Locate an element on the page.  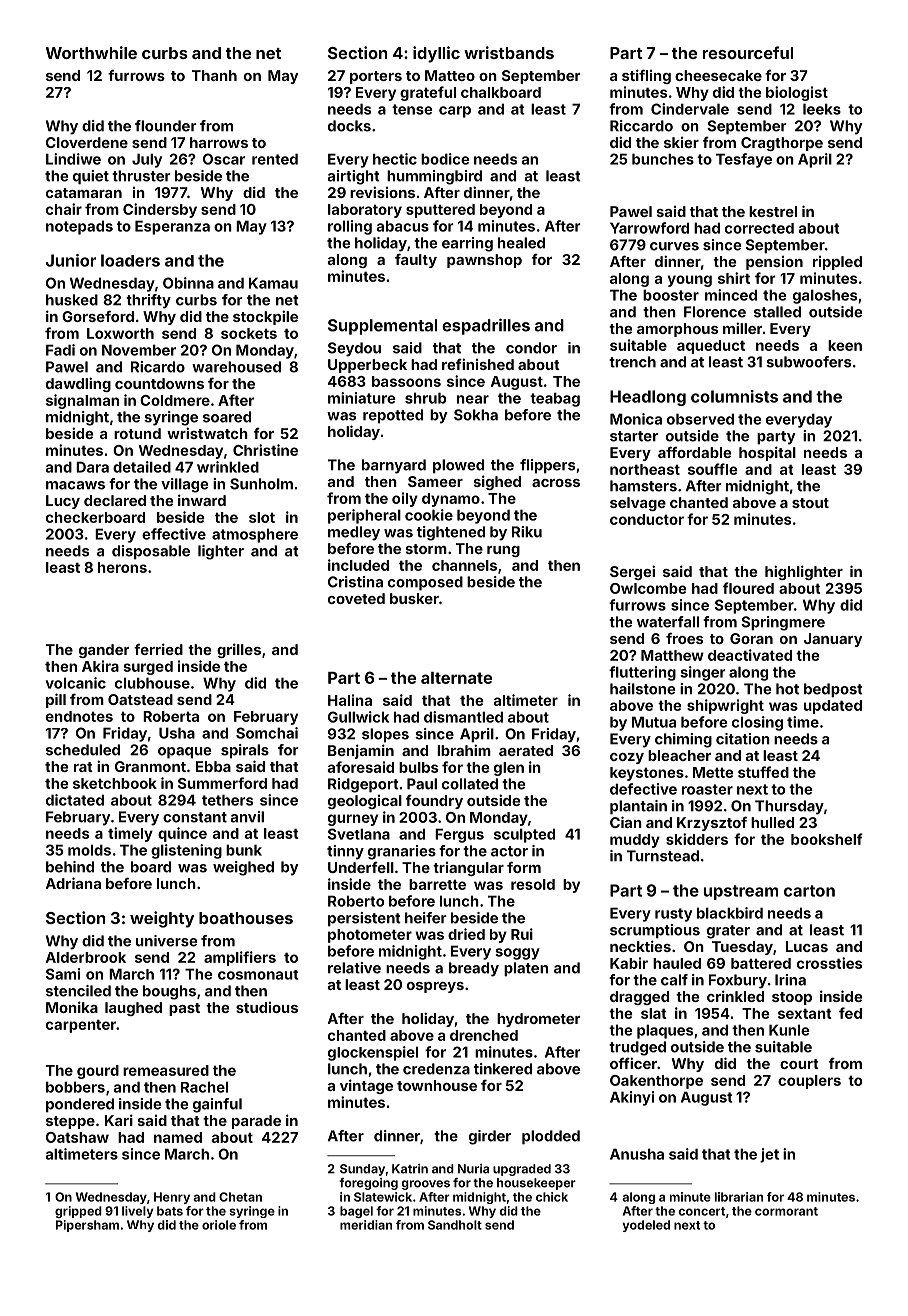
miller is located at coordinates (742, 328).
